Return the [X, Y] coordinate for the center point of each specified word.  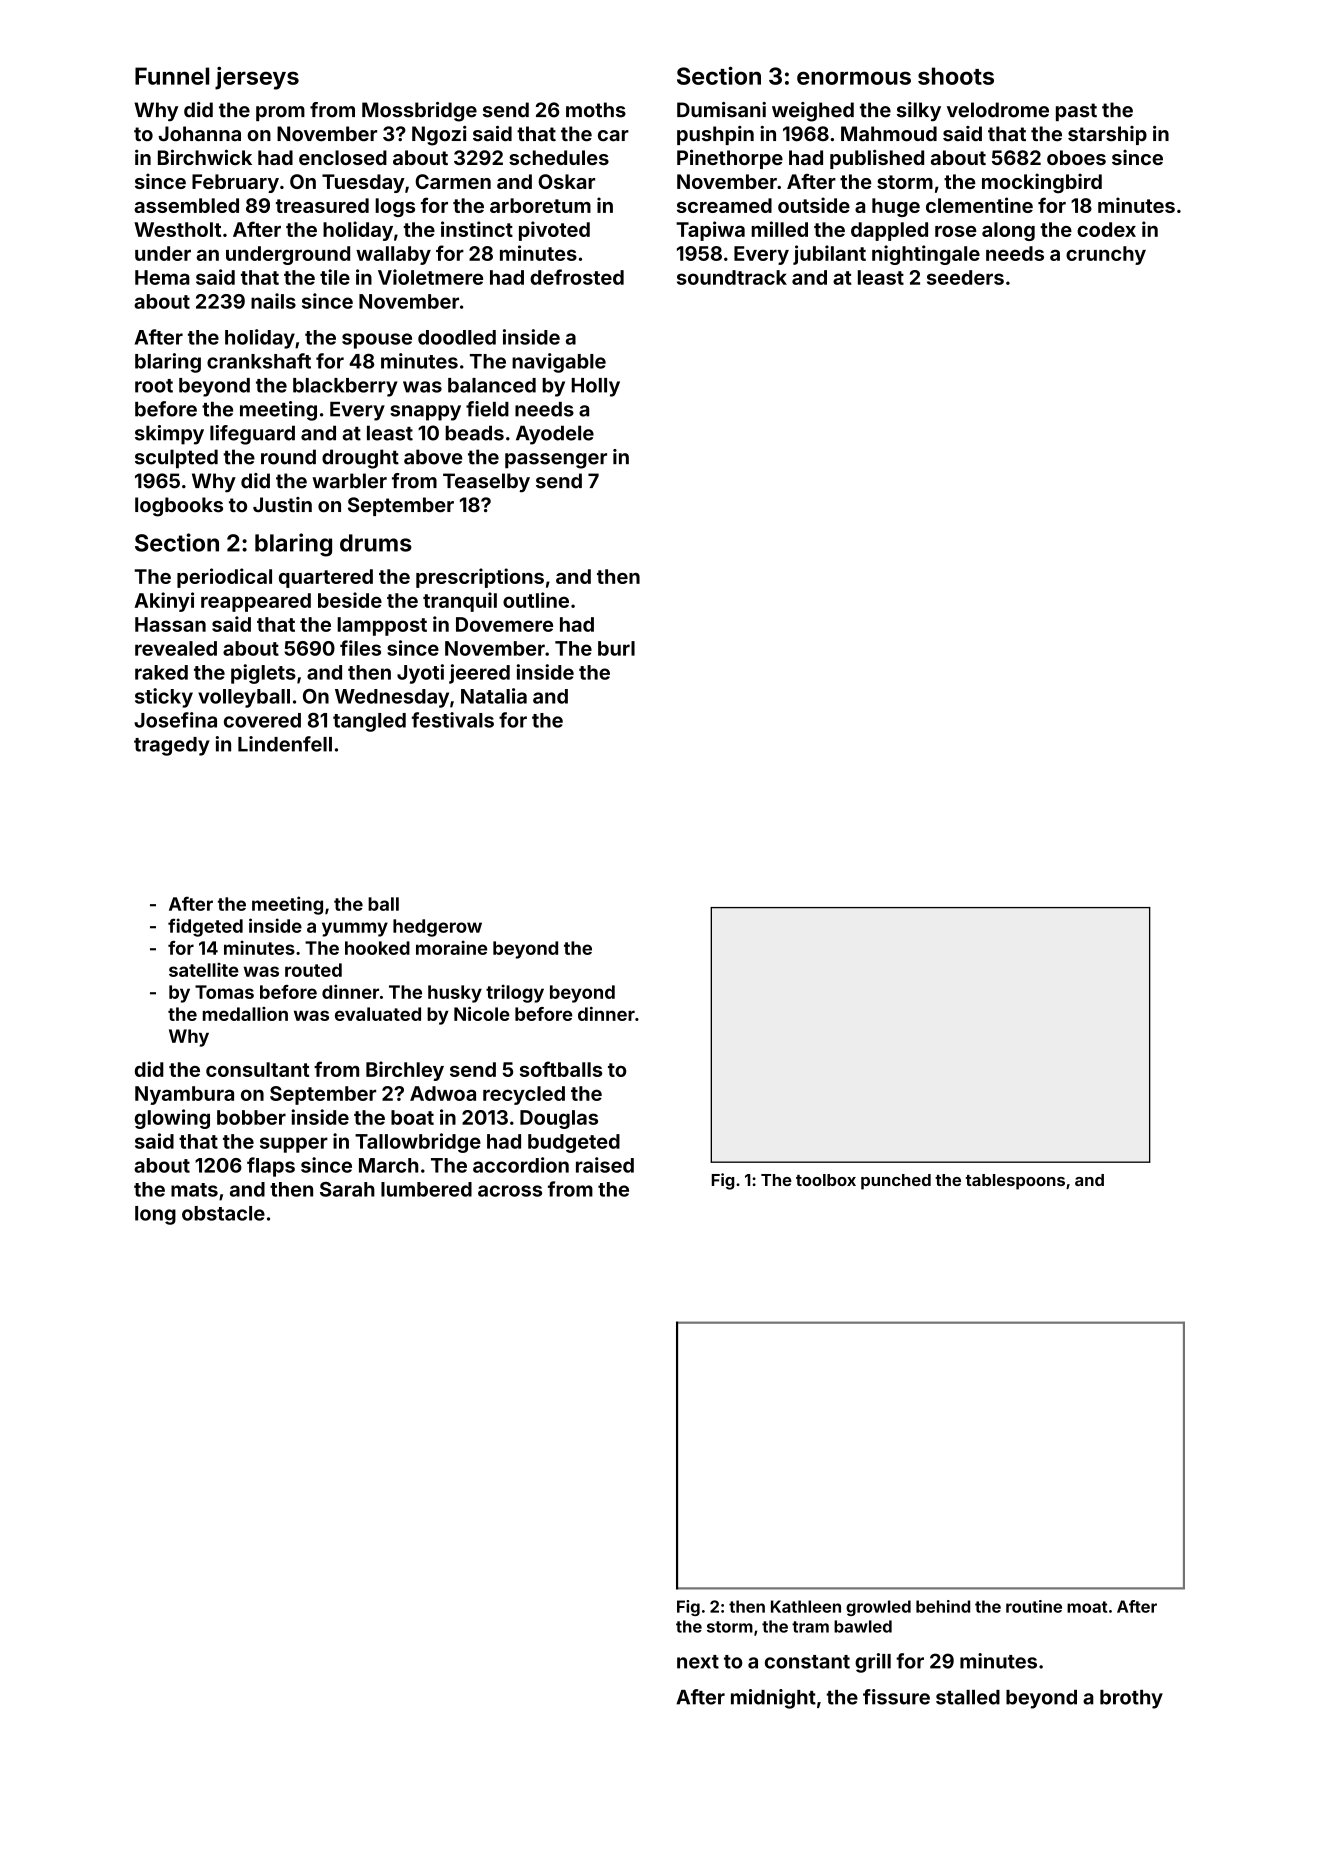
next [698, 1662]
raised [605, 1165]
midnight [773, 1699]
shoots [956, 76]
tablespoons [1015, 1182]
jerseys [257, 78]
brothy [1131, 1699]
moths [596, 110]
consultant [257, 1069]
